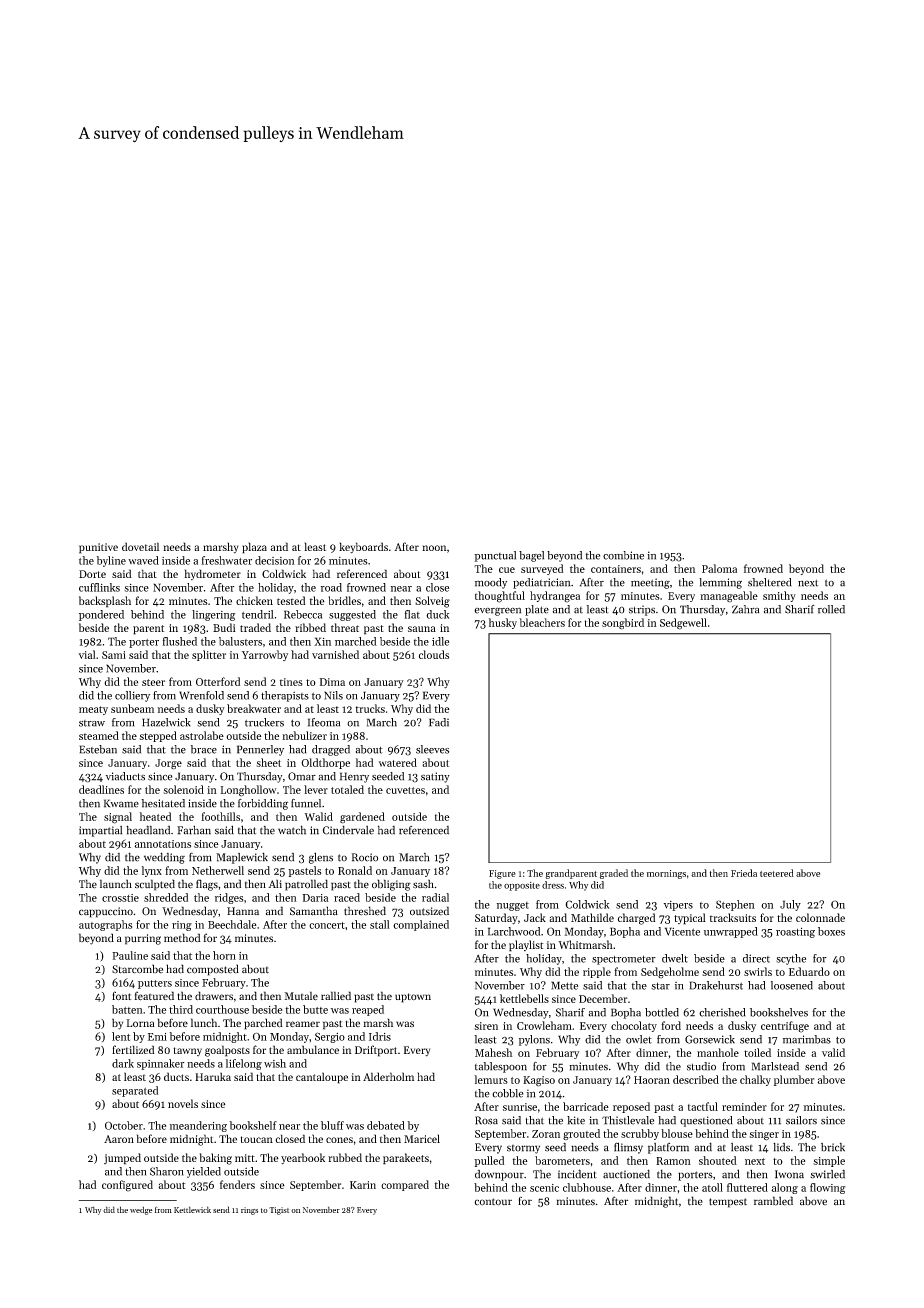  Describe the element at coordinates (546, 1134) in the screenshot. I see `Zoran` at that location.
